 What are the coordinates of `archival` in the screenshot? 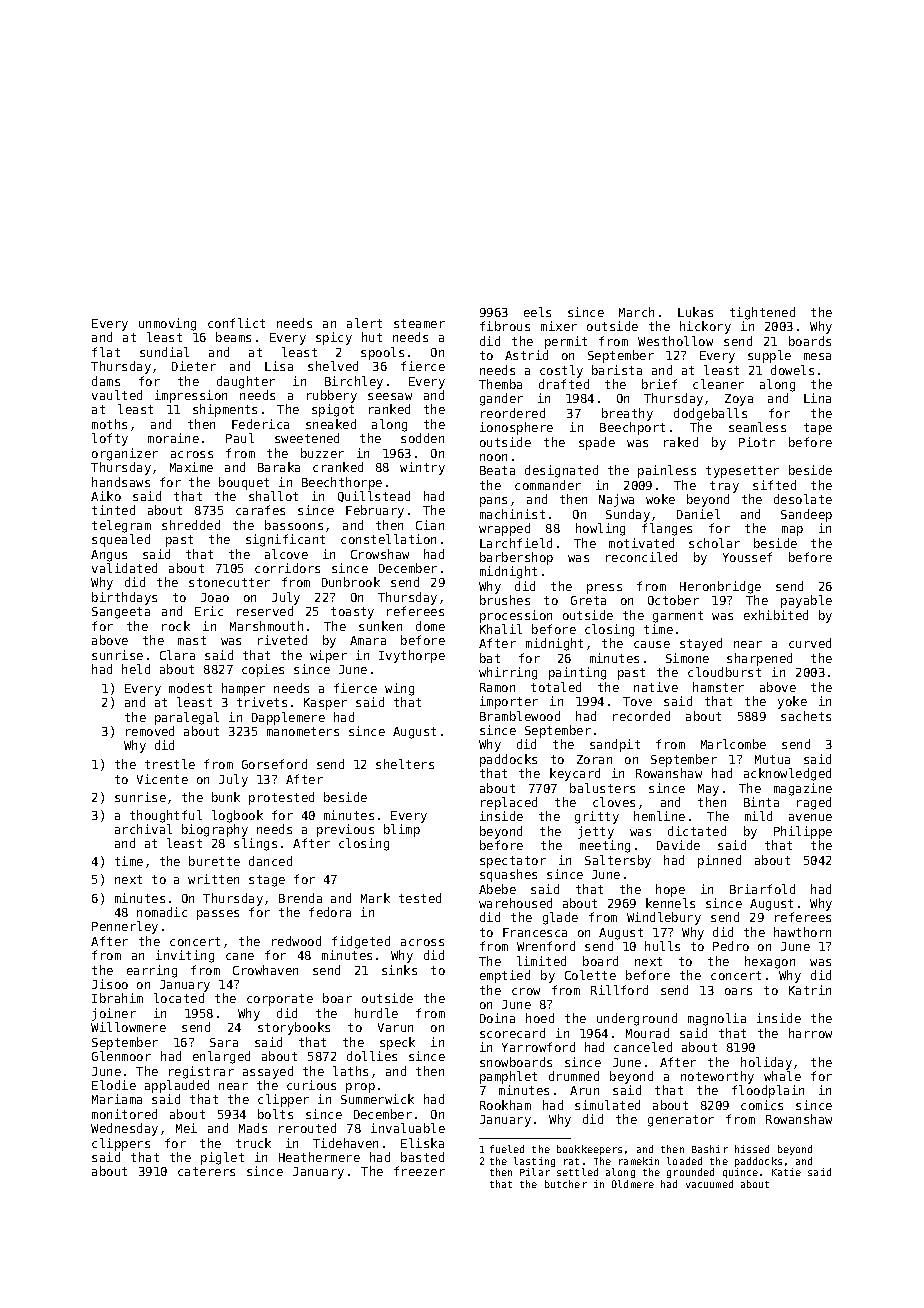 It's located at (143, 829).
